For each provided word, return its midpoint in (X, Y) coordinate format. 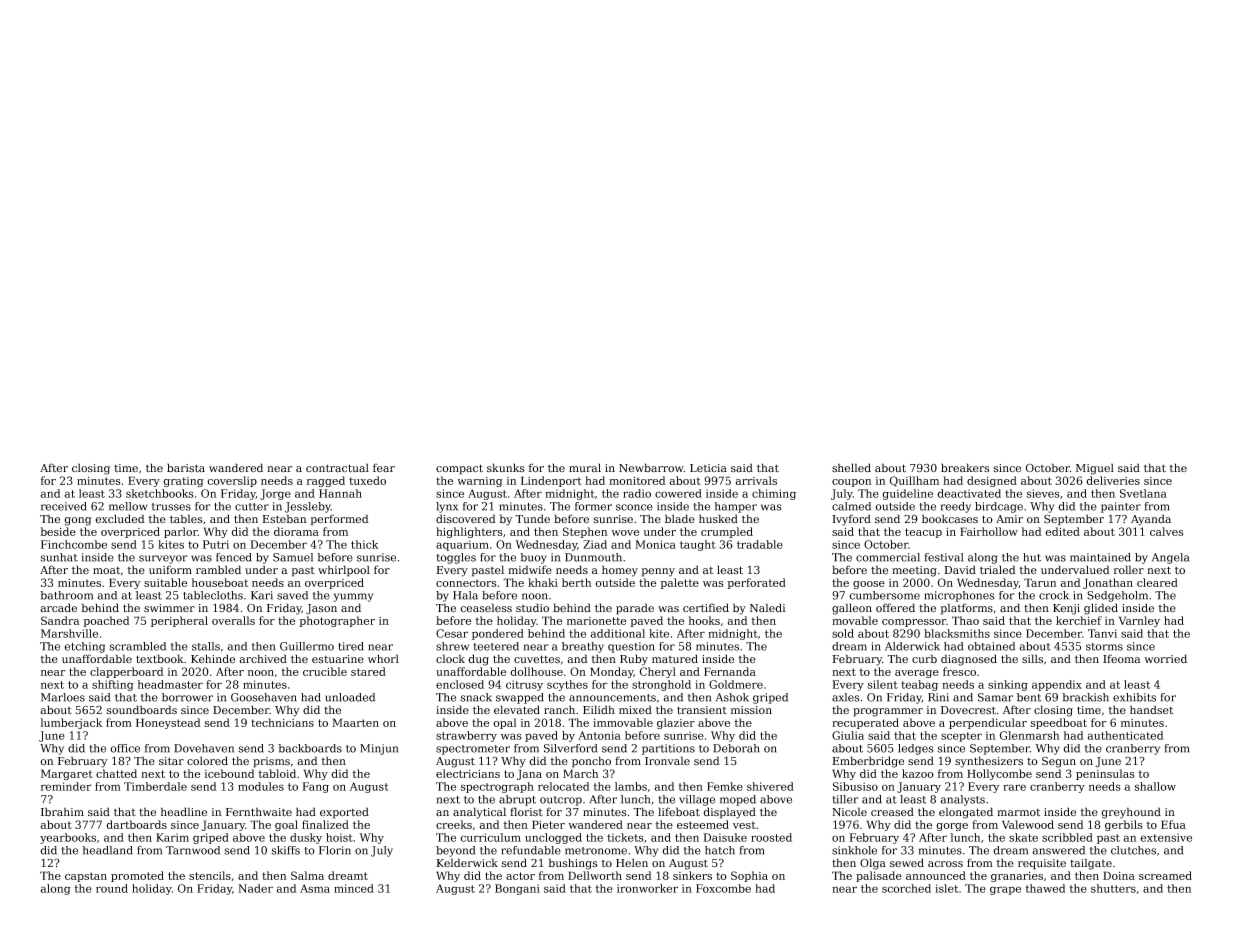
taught (698, 545)
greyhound (1131, 813)
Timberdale (155, 786)
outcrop (561, 801)
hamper (736, 507)
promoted (137, 876)
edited (1062, 531)
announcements (612, 698)
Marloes (63, 697)
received (64, 506)
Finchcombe (74, 544)
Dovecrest (968, 710)
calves (1167, 531)
